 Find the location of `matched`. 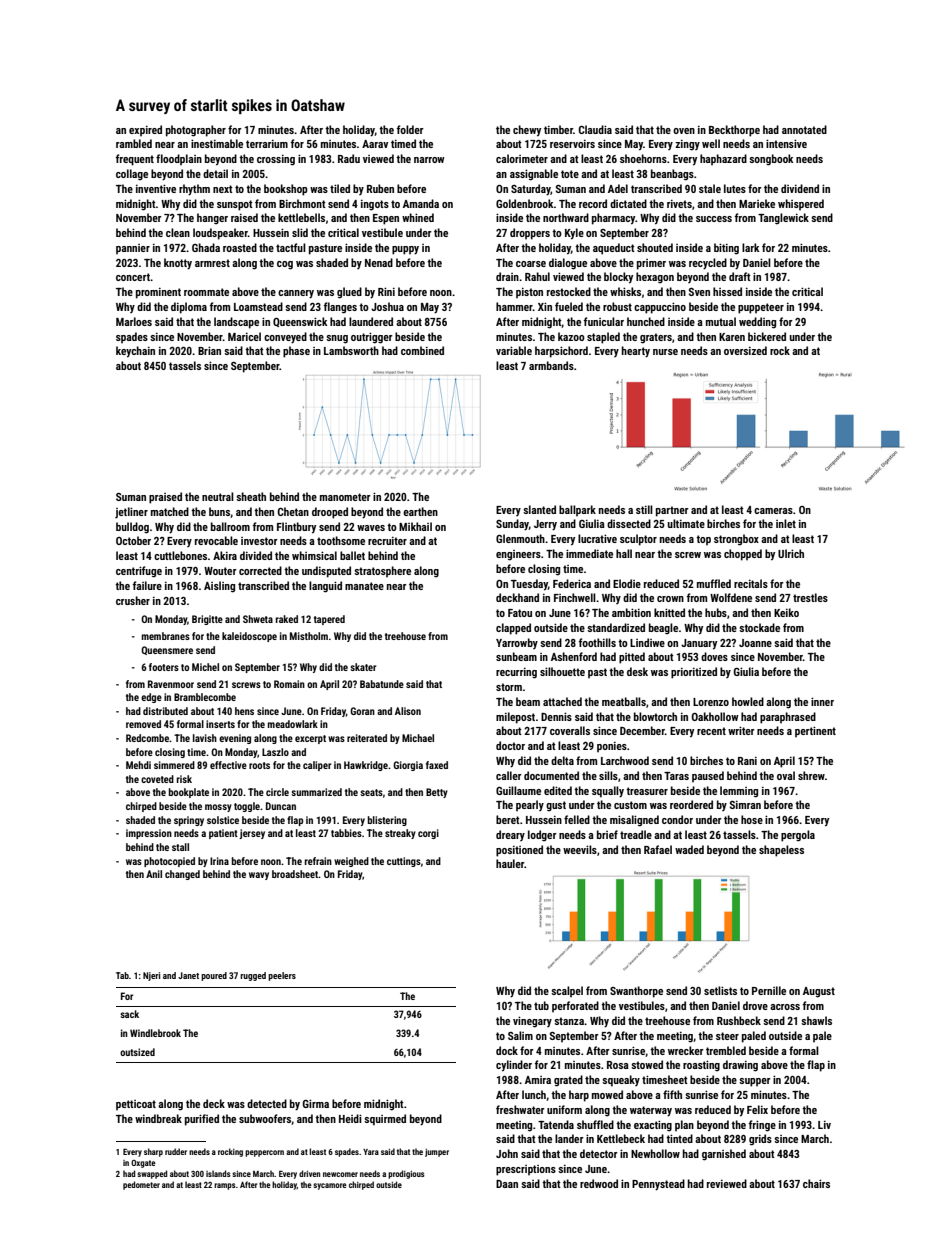

matched is located at coordinates (170, 511).
